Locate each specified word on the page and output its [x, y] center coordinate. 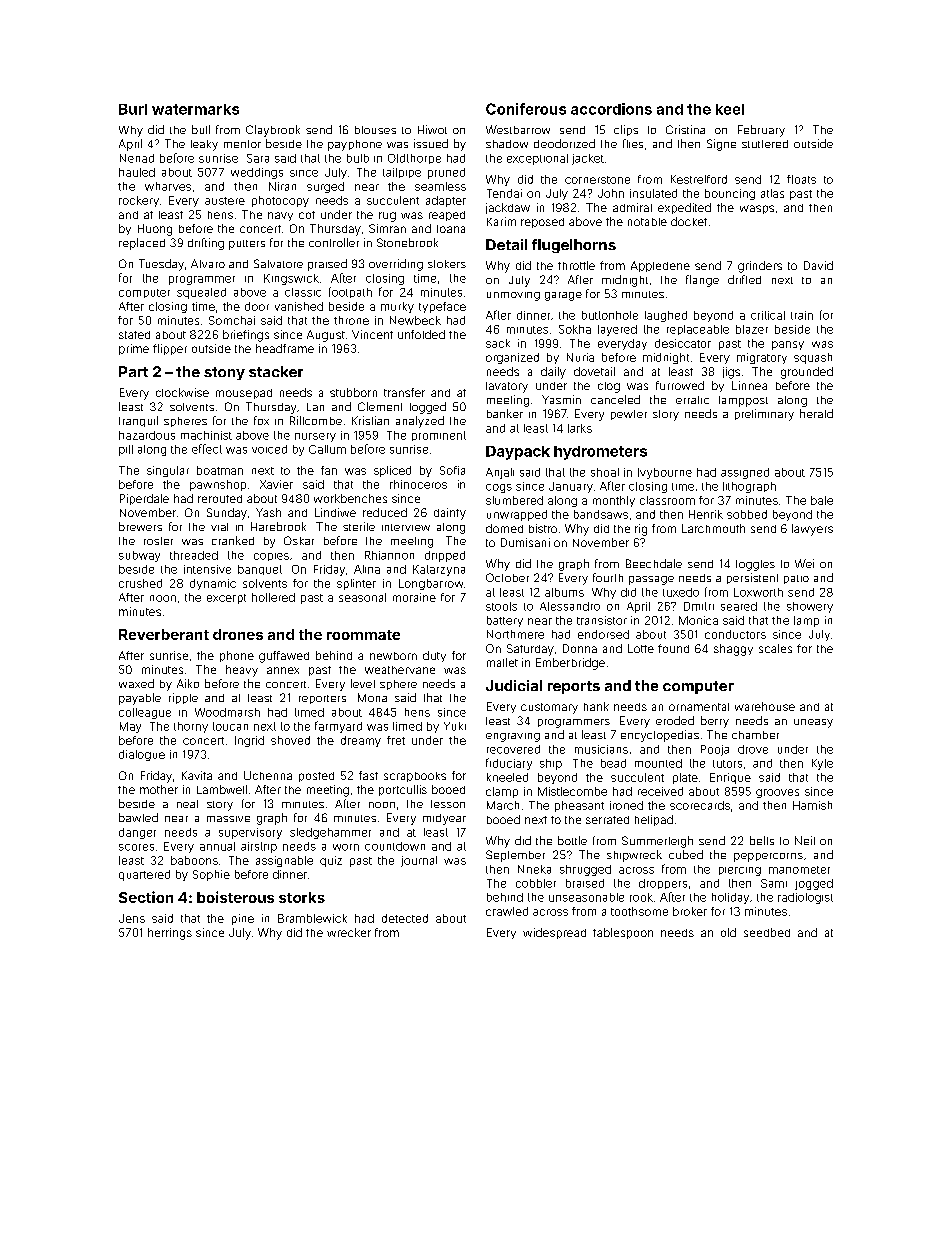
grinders [760, 267]
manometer [799, 870]
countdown [395, 846]
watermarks [195, 109]
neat [187, 804]
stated [134, 335]
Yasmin [561, 399]
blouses [375, 130]
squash [813, 358]
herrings [170, 934]
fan [329, 470]
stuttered [765, 144]
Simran [387, 228]
